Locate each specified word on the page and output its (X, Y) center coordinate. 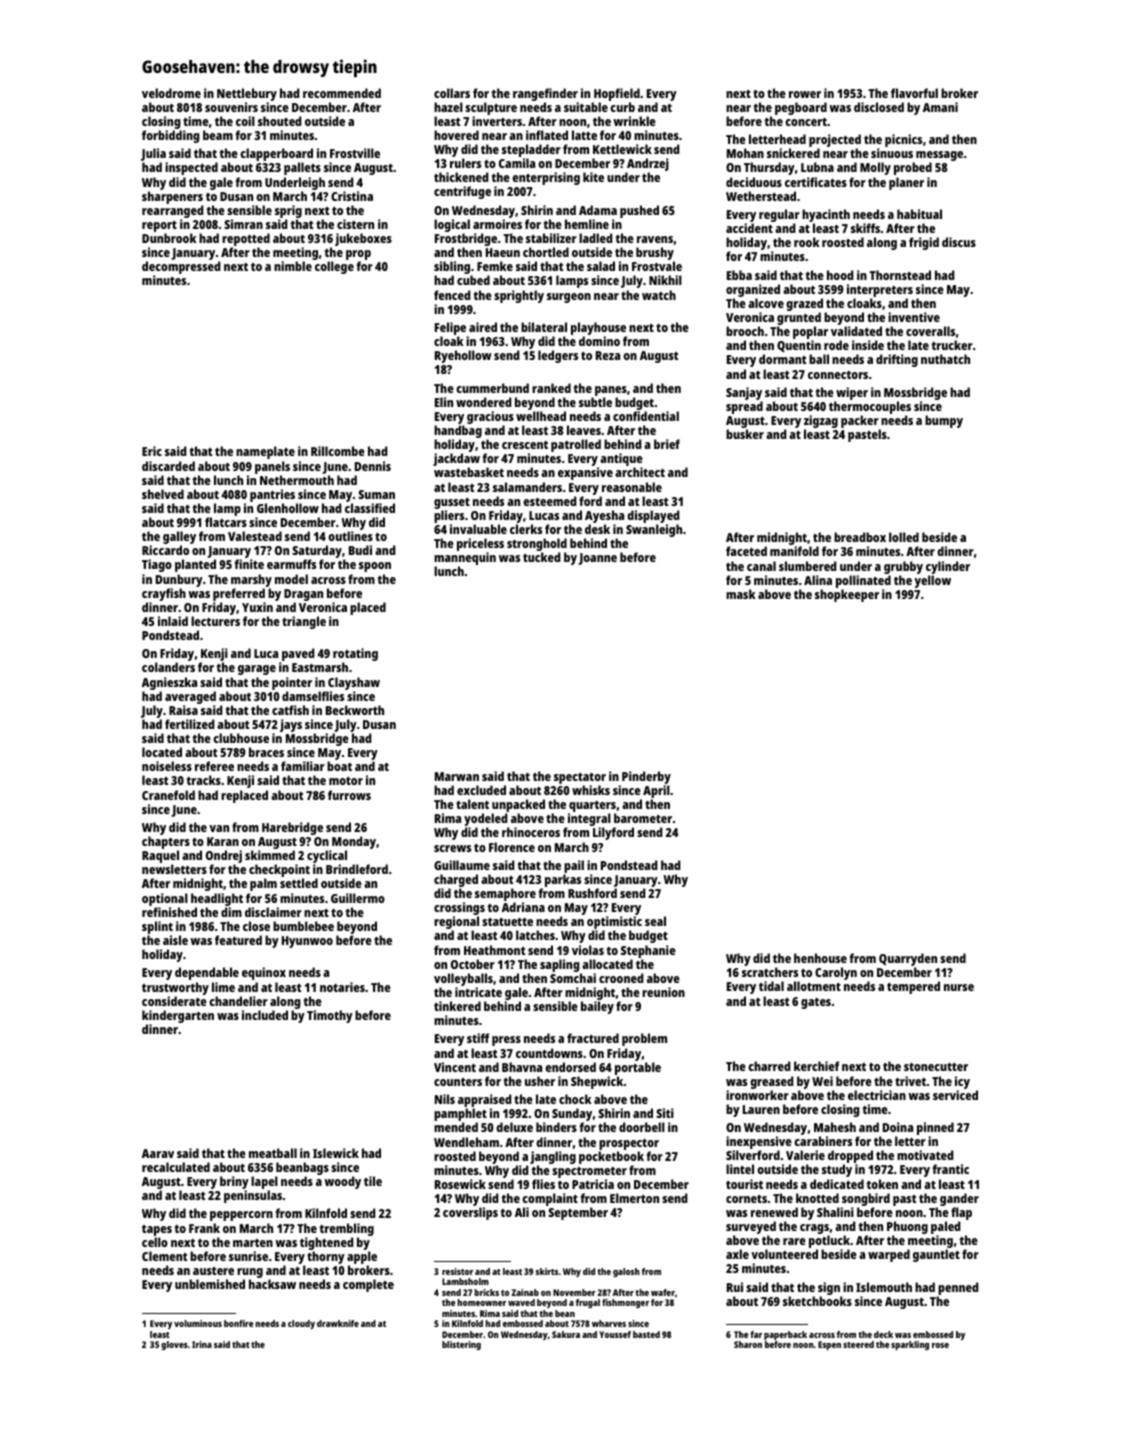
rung (250, 1273)
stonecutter (936, 1067)
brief (667, 444)
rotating (355, 655)
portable (638, 1068)
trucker (952, 345)
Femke (495, 266)
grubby (903, 567)
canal (761, 566)
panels (272, 467)
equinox (264, 973)
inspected (191, 168)
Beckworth (355, 710)
